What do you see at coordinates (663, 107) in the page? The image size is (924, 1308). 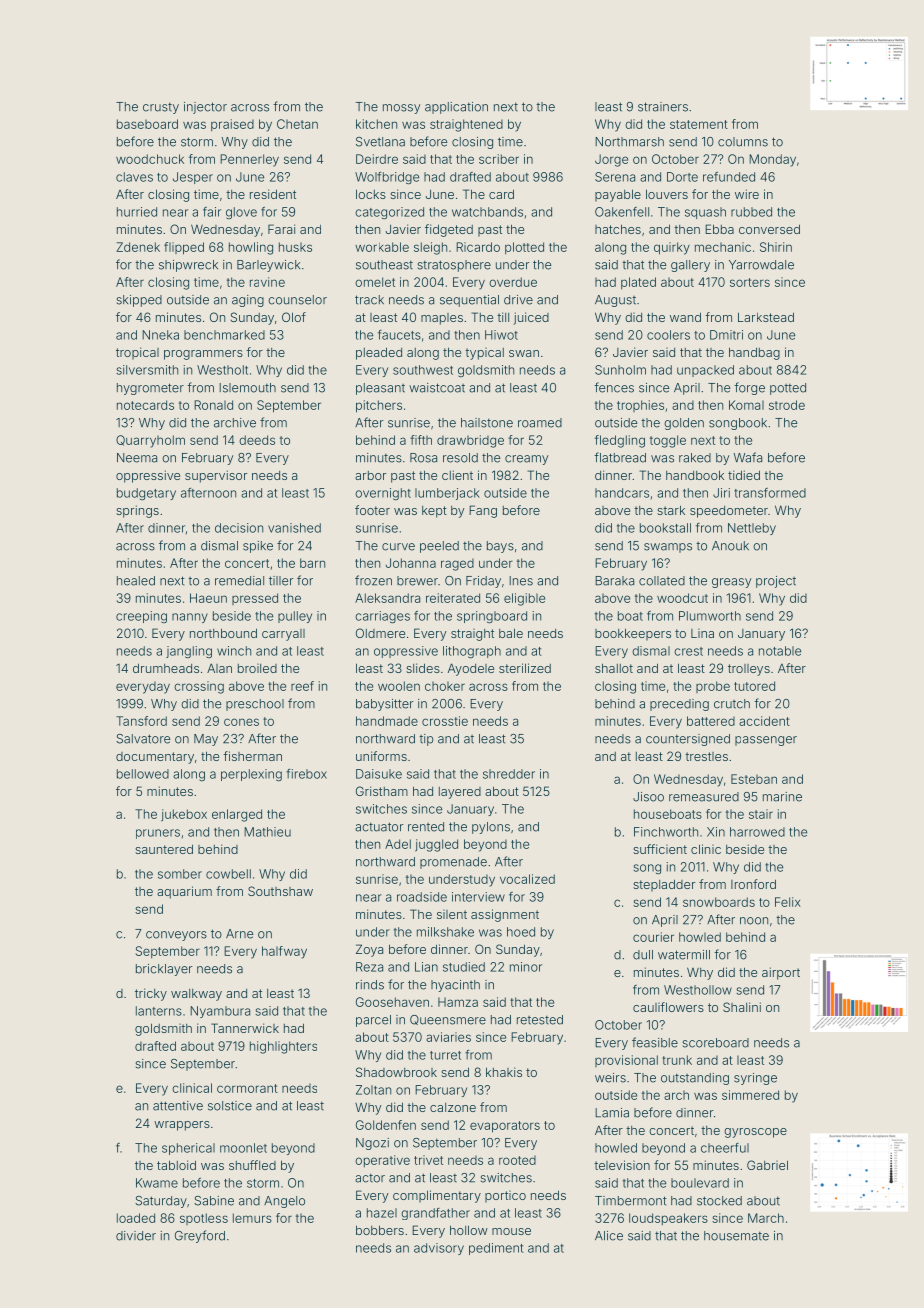 I see `strainers` at bounding box center [663, 107].
